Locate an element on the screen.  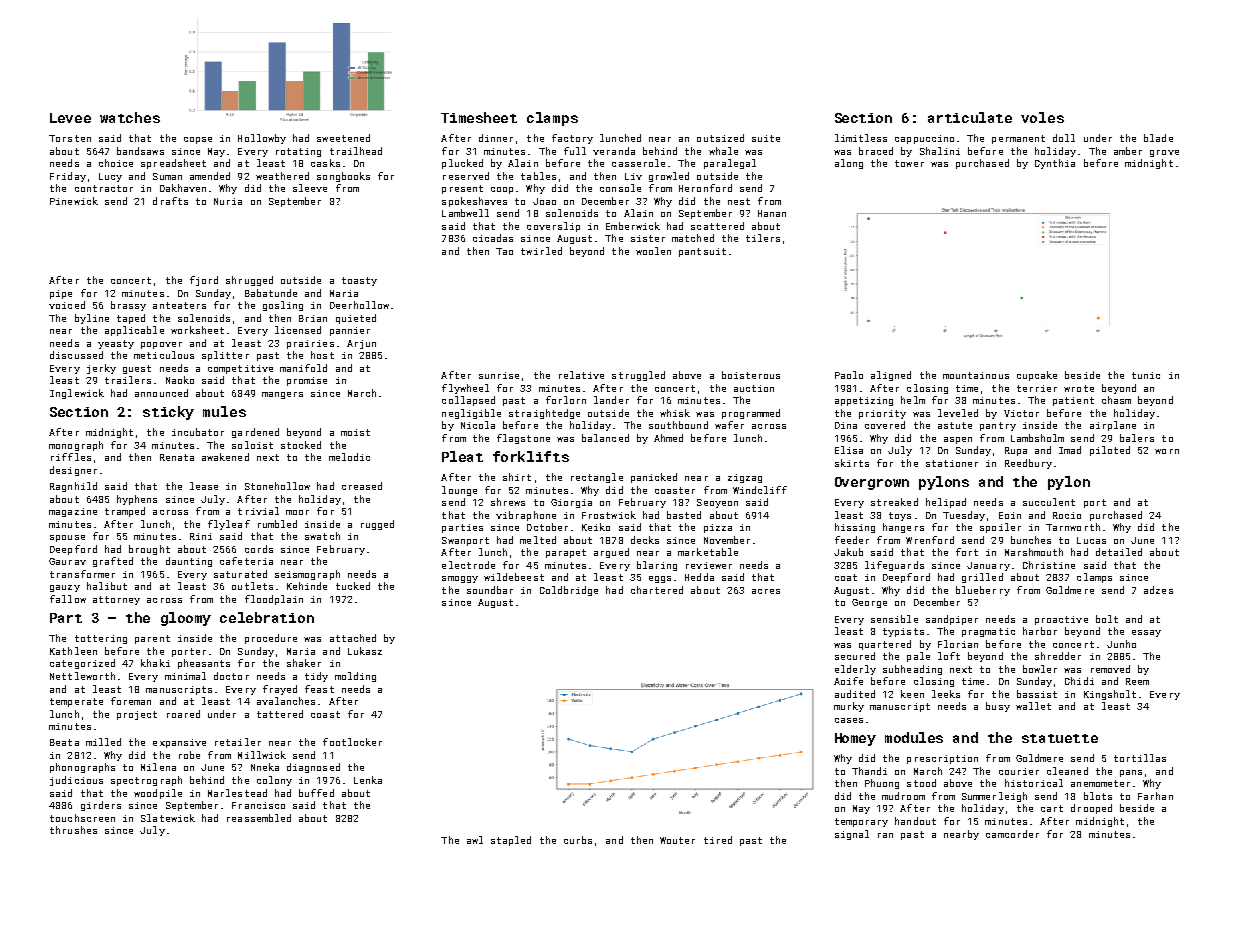
voles is located at coordinates (1042, 117).
